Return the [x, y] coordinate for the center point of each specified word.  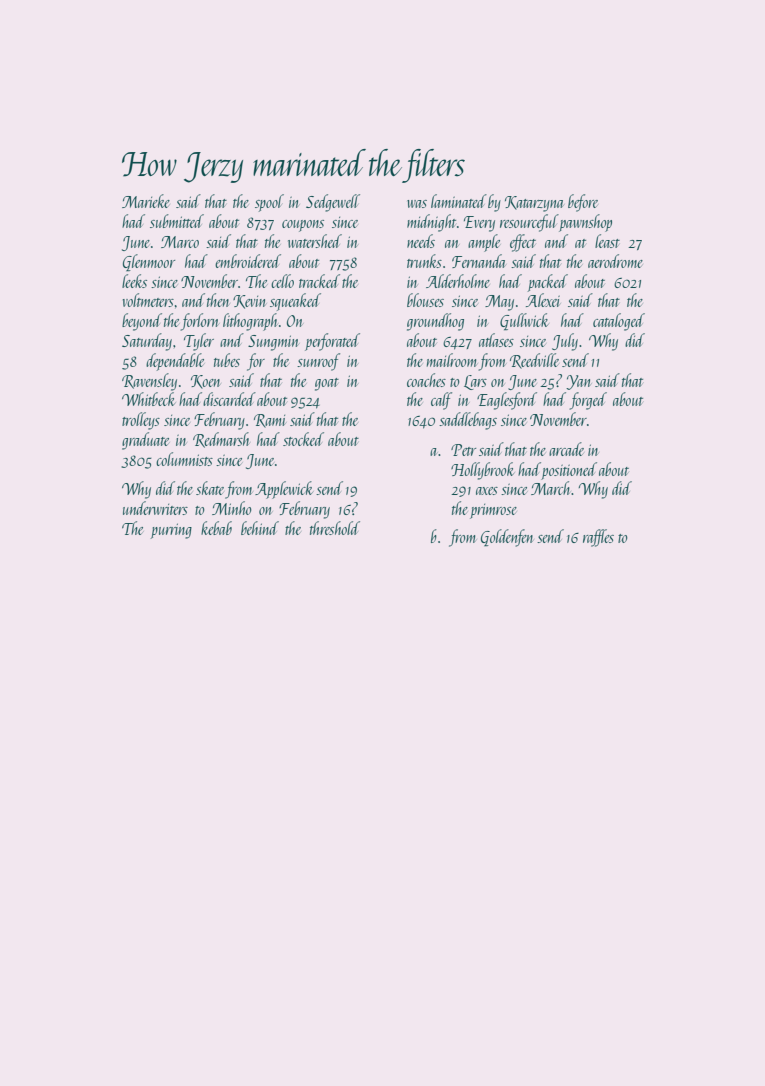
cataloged [619, 322]
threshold [335, 528]
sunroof [318, 362]
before [583, 203]
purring [171, 531]
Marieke [146, 201]
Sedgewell [333, 203]
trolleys [141, 421]
